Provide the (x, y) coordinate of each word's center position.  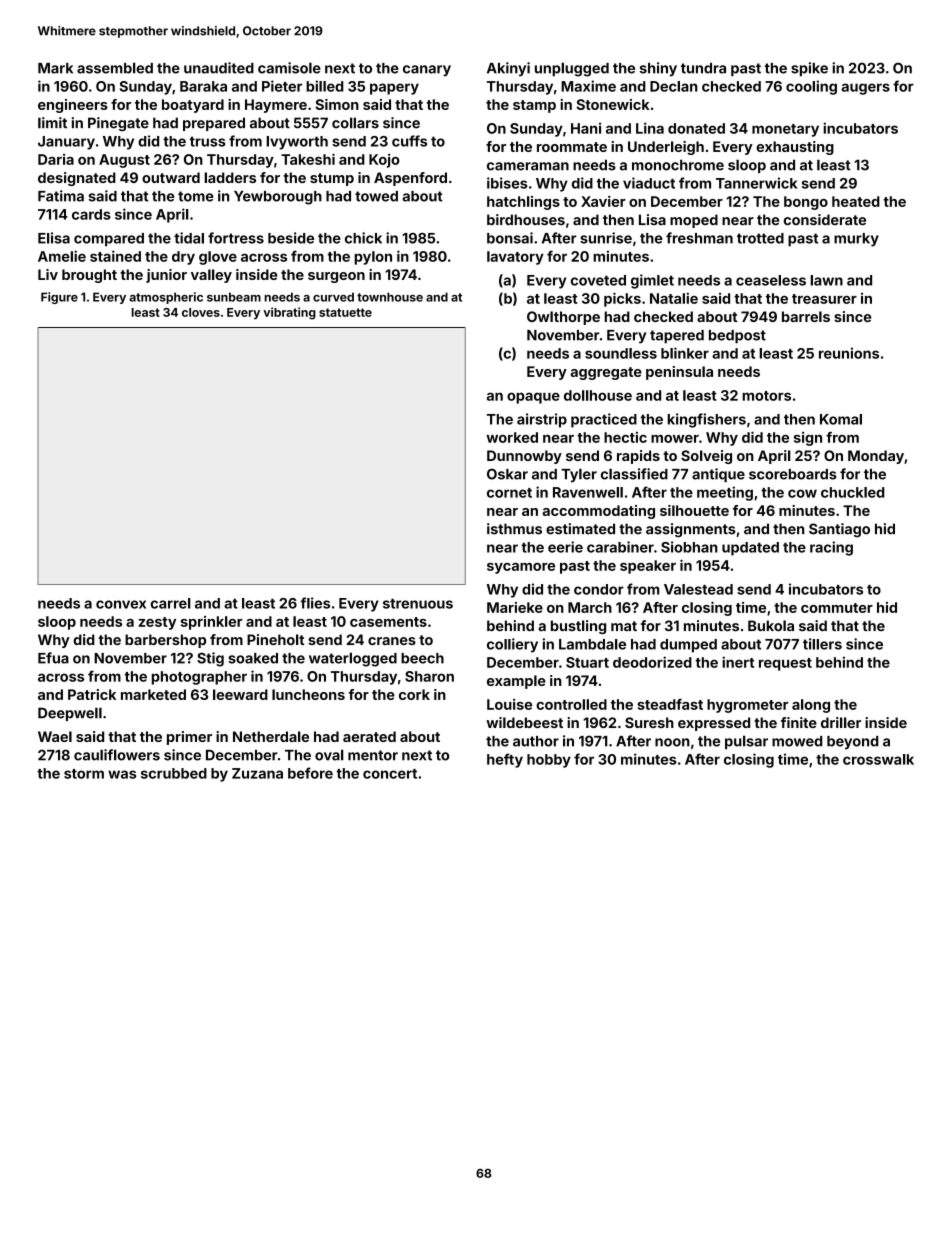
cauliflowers (117, 755)
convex (121, 604)
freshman (699, 238)
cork (414, 694)
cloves (201, 312)
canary (427, 71)
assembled (115, 68)
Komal (841, 419)
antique (718, 475)
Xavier (603, 201)
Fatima (61, 196)
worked (512, 437)
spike (809, 69)
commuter (837, 608)
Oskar (507, 474)
